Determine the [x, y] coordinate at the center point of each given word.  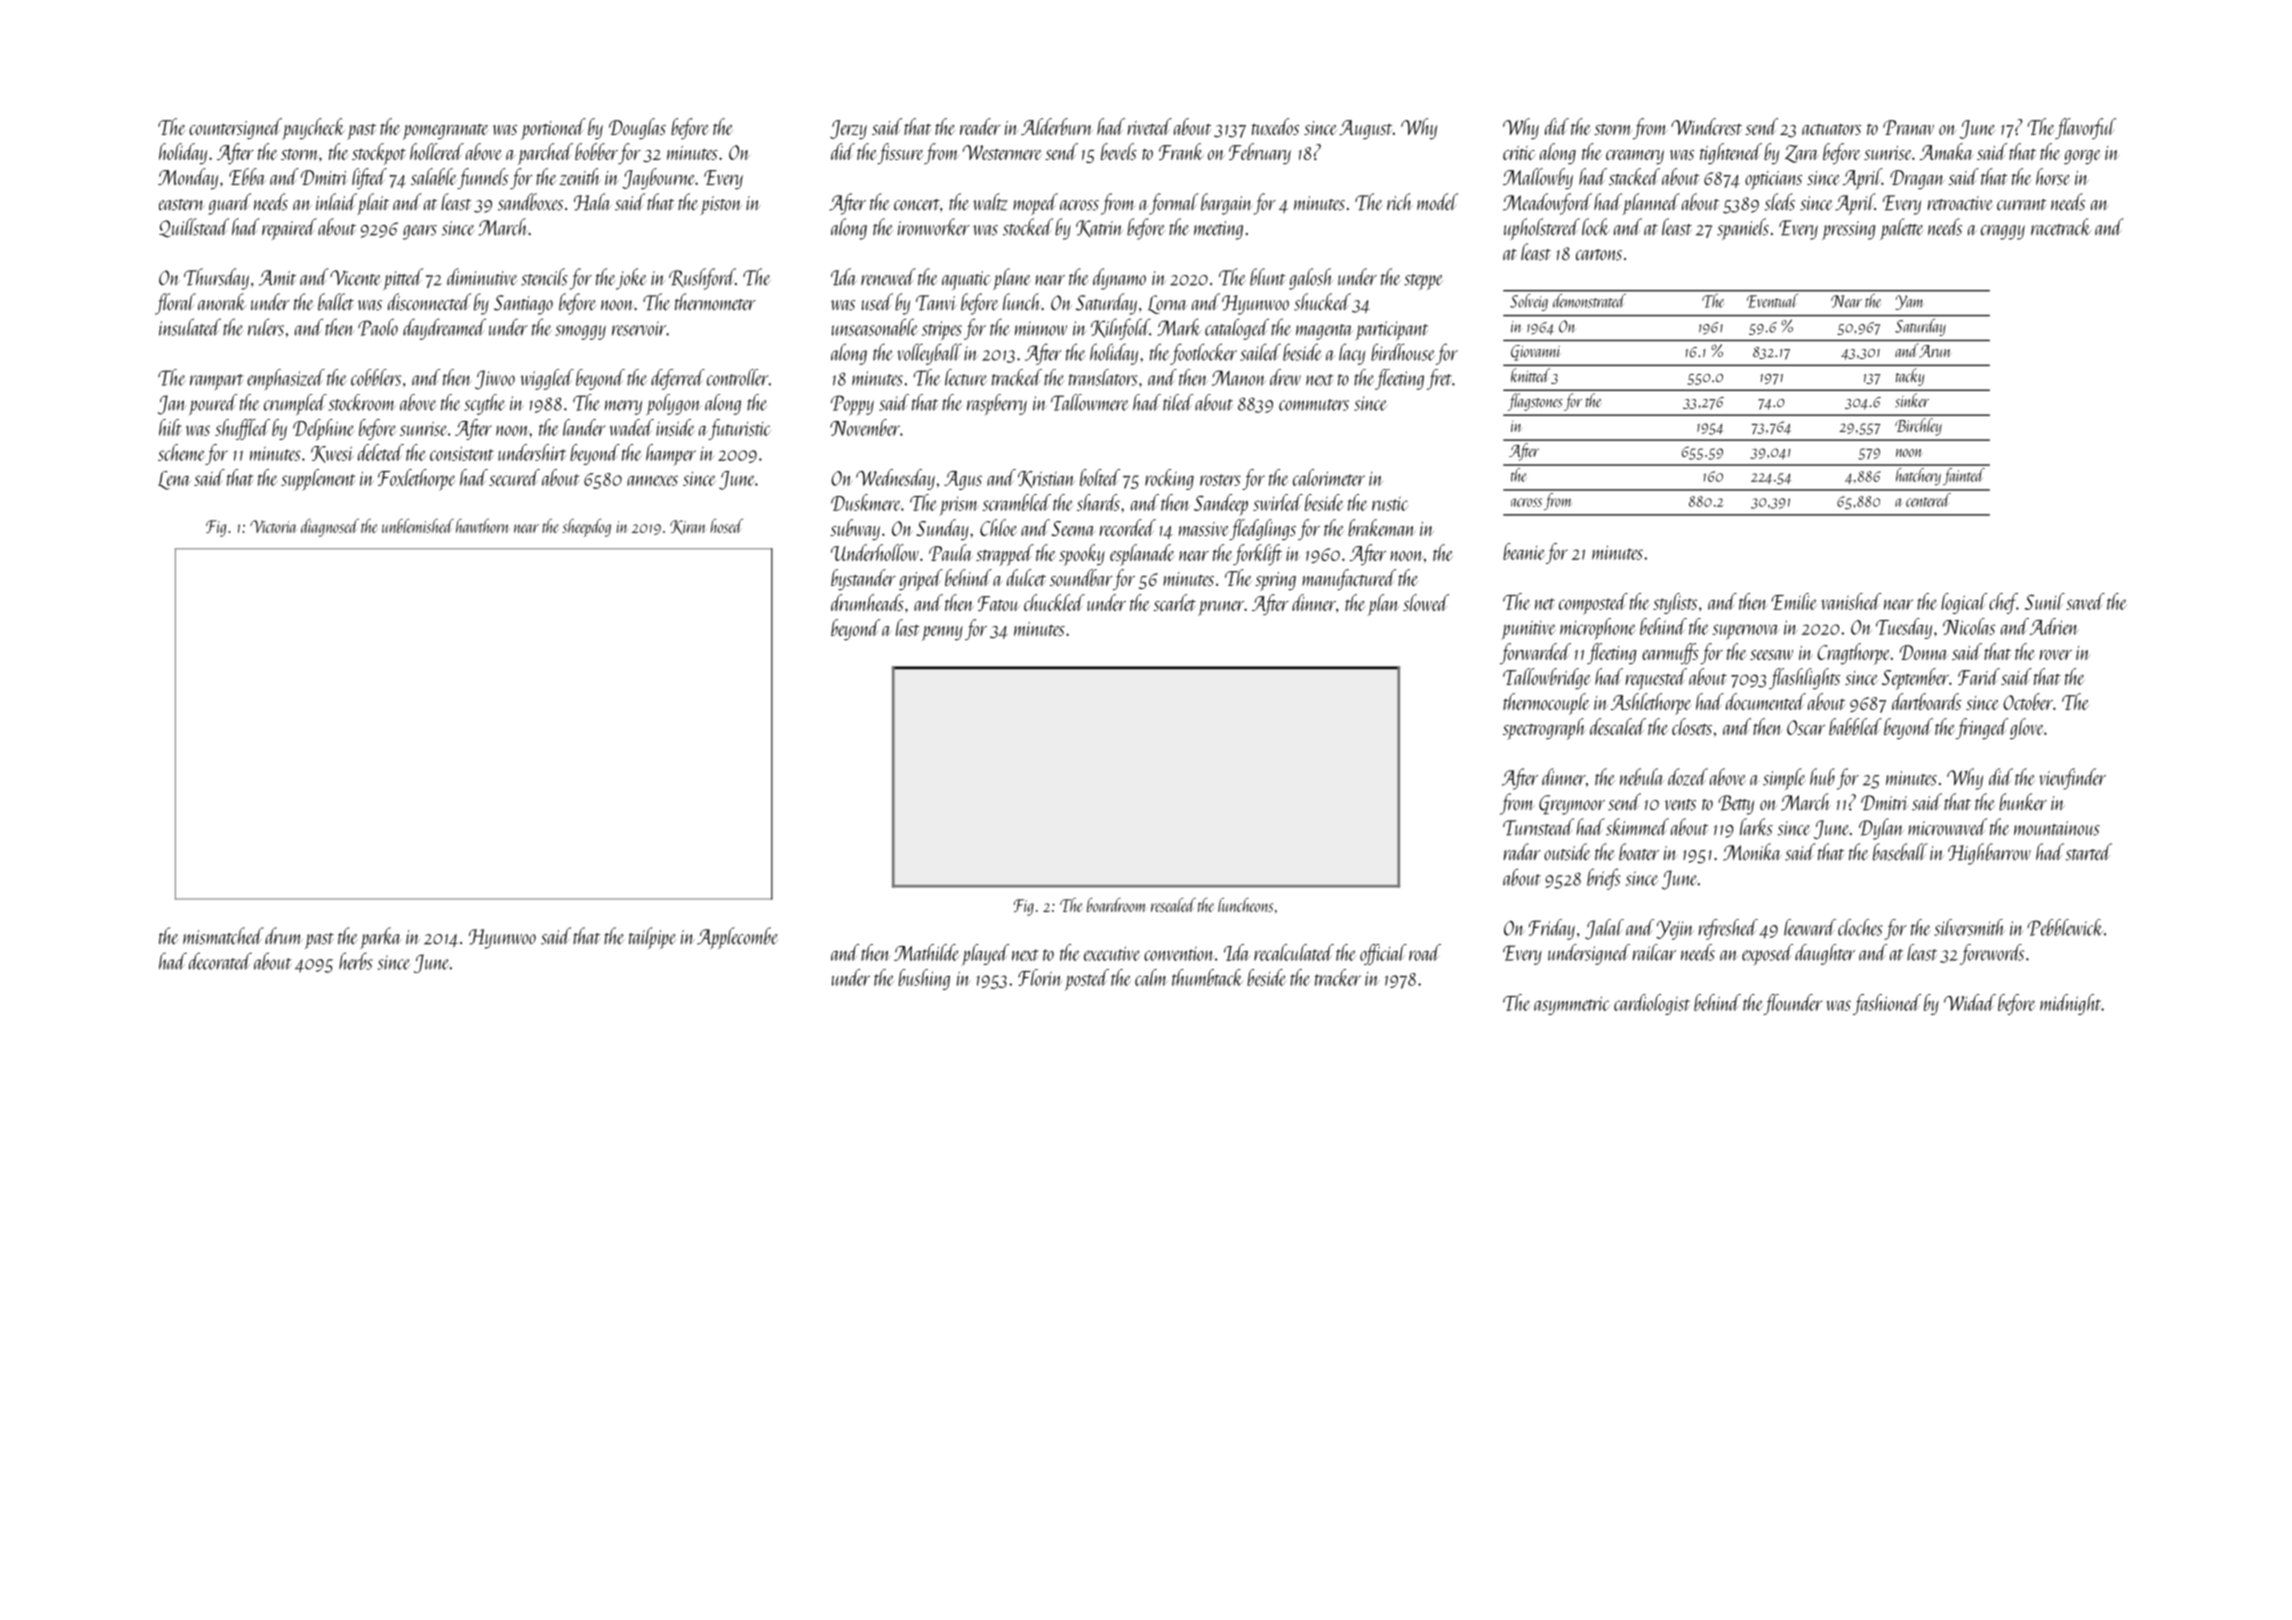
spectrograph [1544, 729]
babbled [1855, 726]
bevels [1119, 151]
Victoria [273, 526]
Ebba [247, 176]
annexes [652, 480]
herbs [355, 961]
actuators [1831, 129]
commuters [1314, 405]
